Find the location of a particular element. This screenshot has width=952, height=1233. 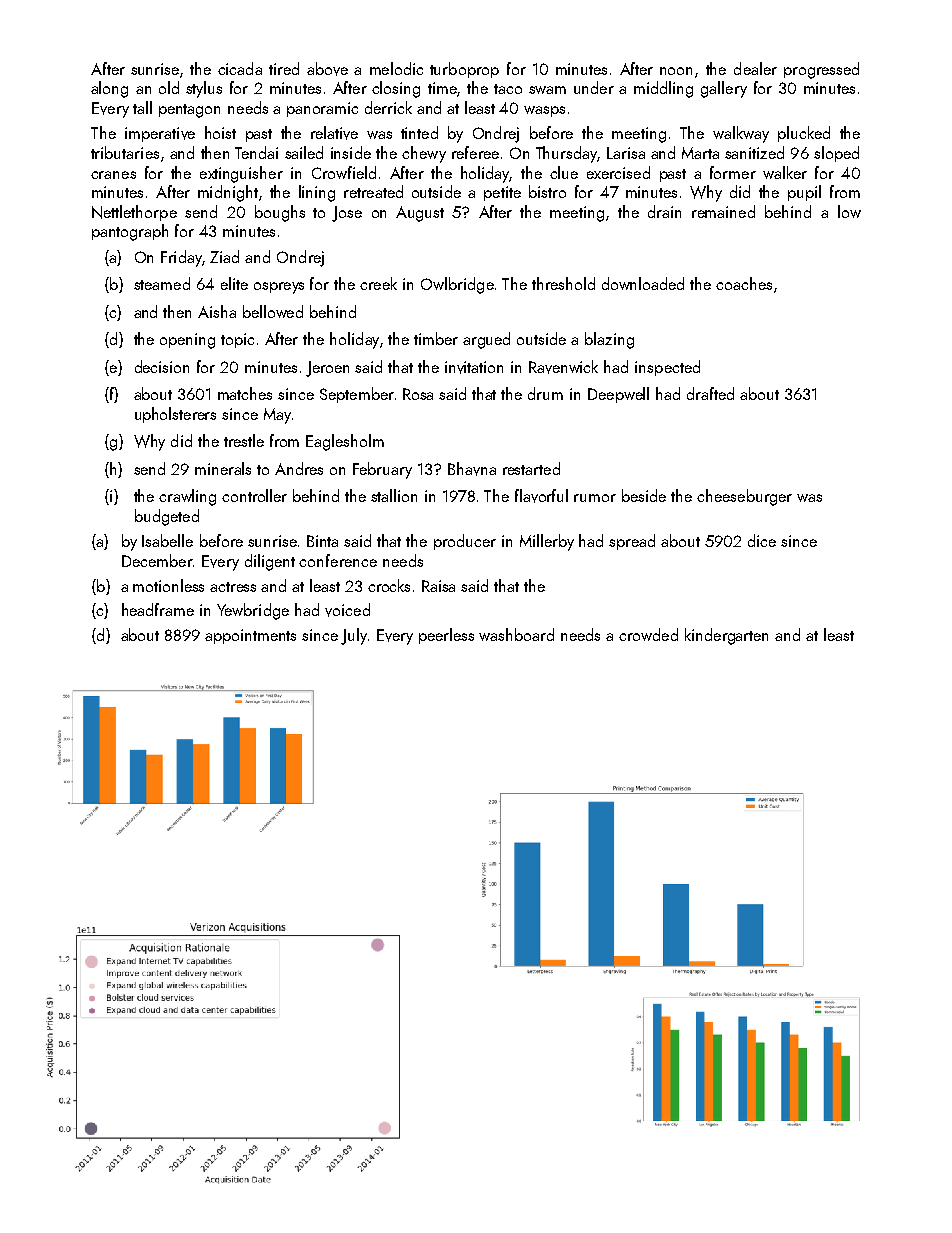

extinguisher is located at coordinates (241, 174).
